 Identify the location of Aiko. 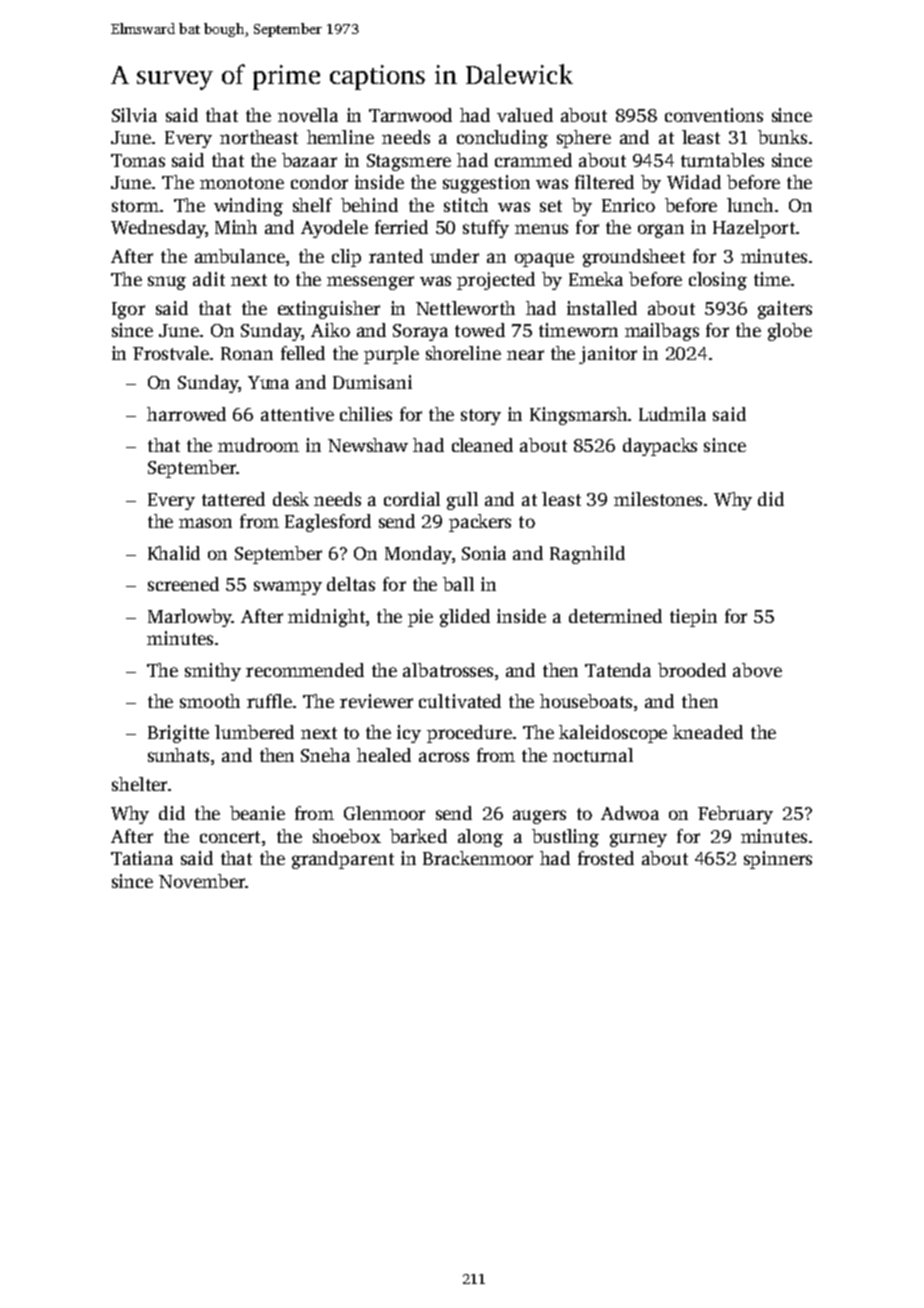
(330, 330).
